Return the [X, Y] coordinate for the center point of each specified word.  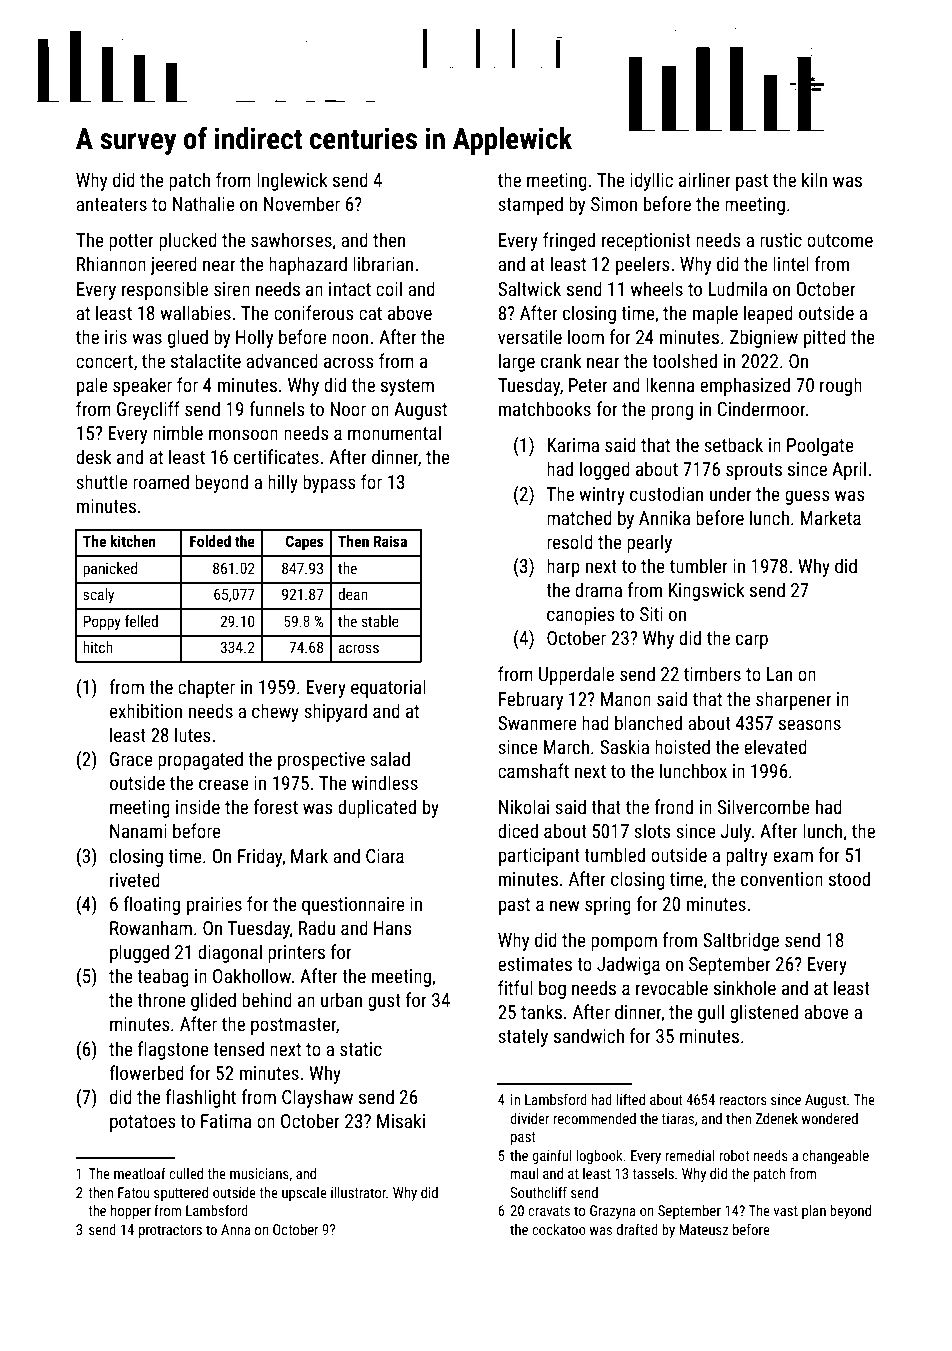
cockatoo [559, 1229]
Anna [236, 1229]
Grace [131, 759]
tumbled [614, 854]
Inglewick [292, 181]
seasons [810, 724]
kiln [814, 179]
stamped [530, 205]
